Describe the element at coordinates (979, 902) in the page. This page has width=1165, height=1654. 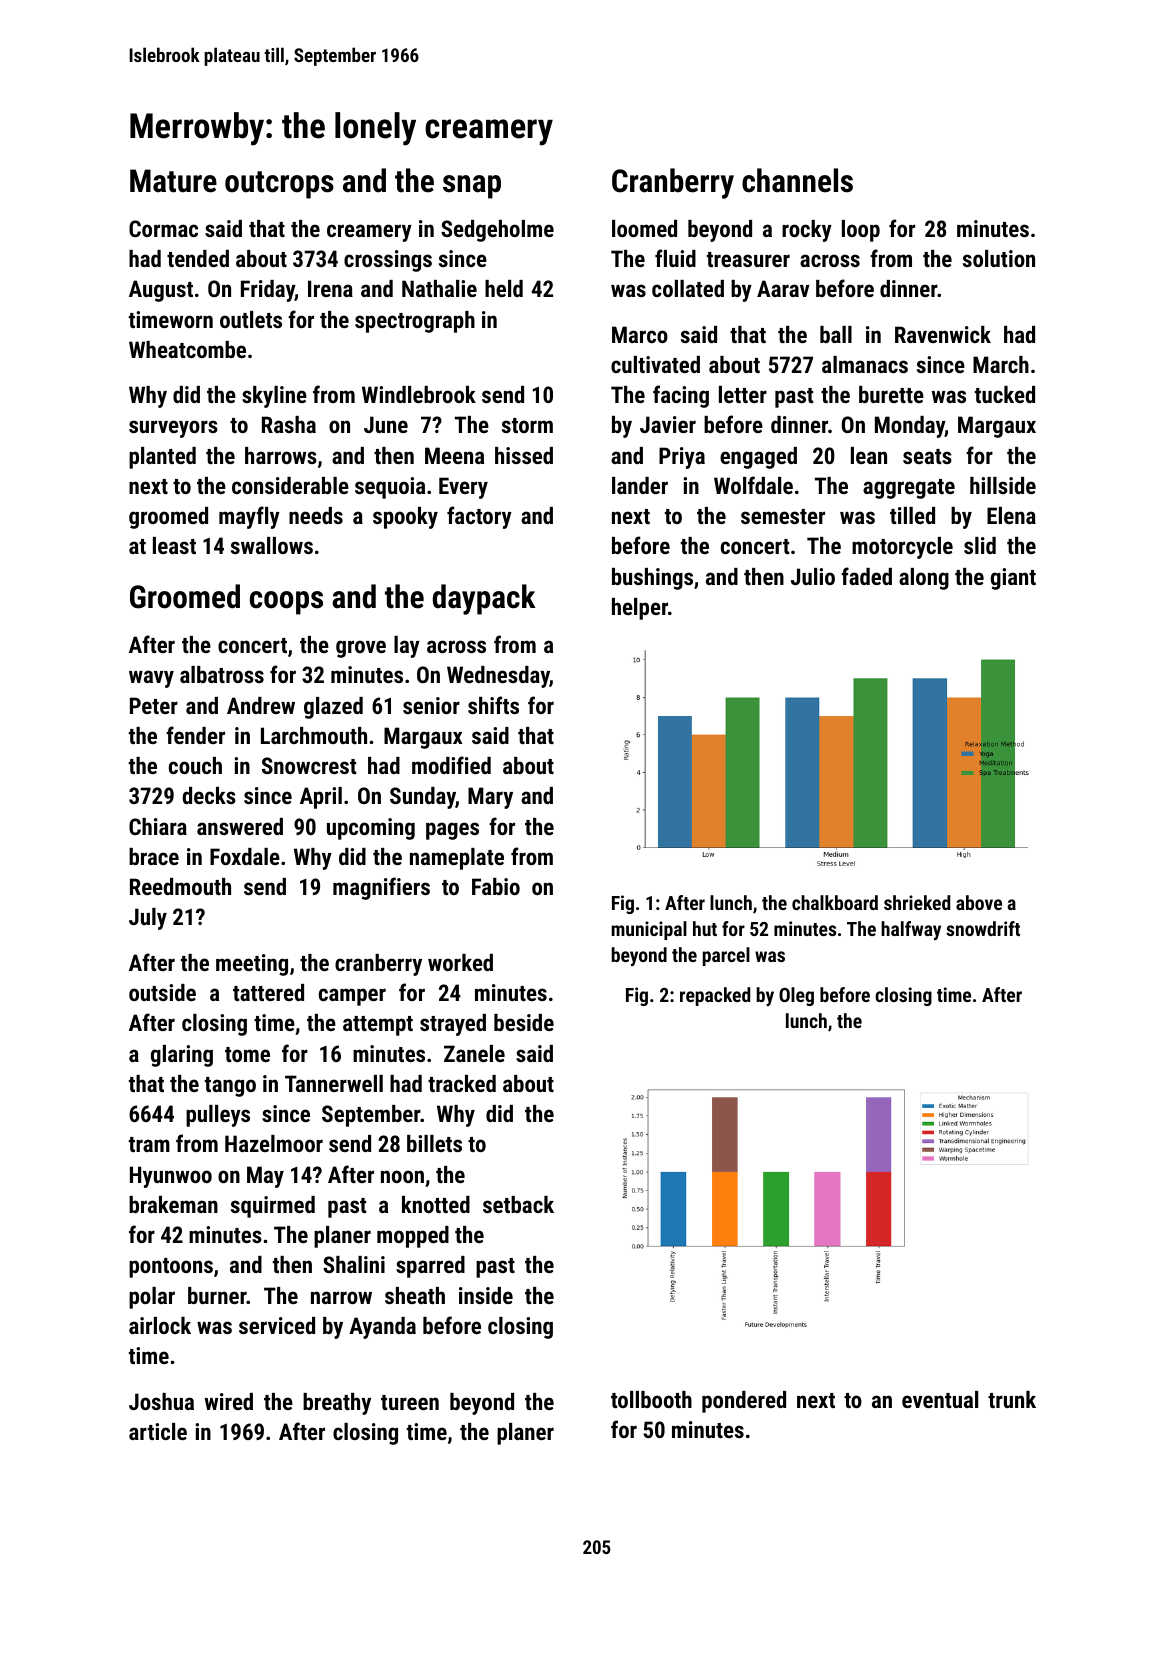
I see `above` at that location.
